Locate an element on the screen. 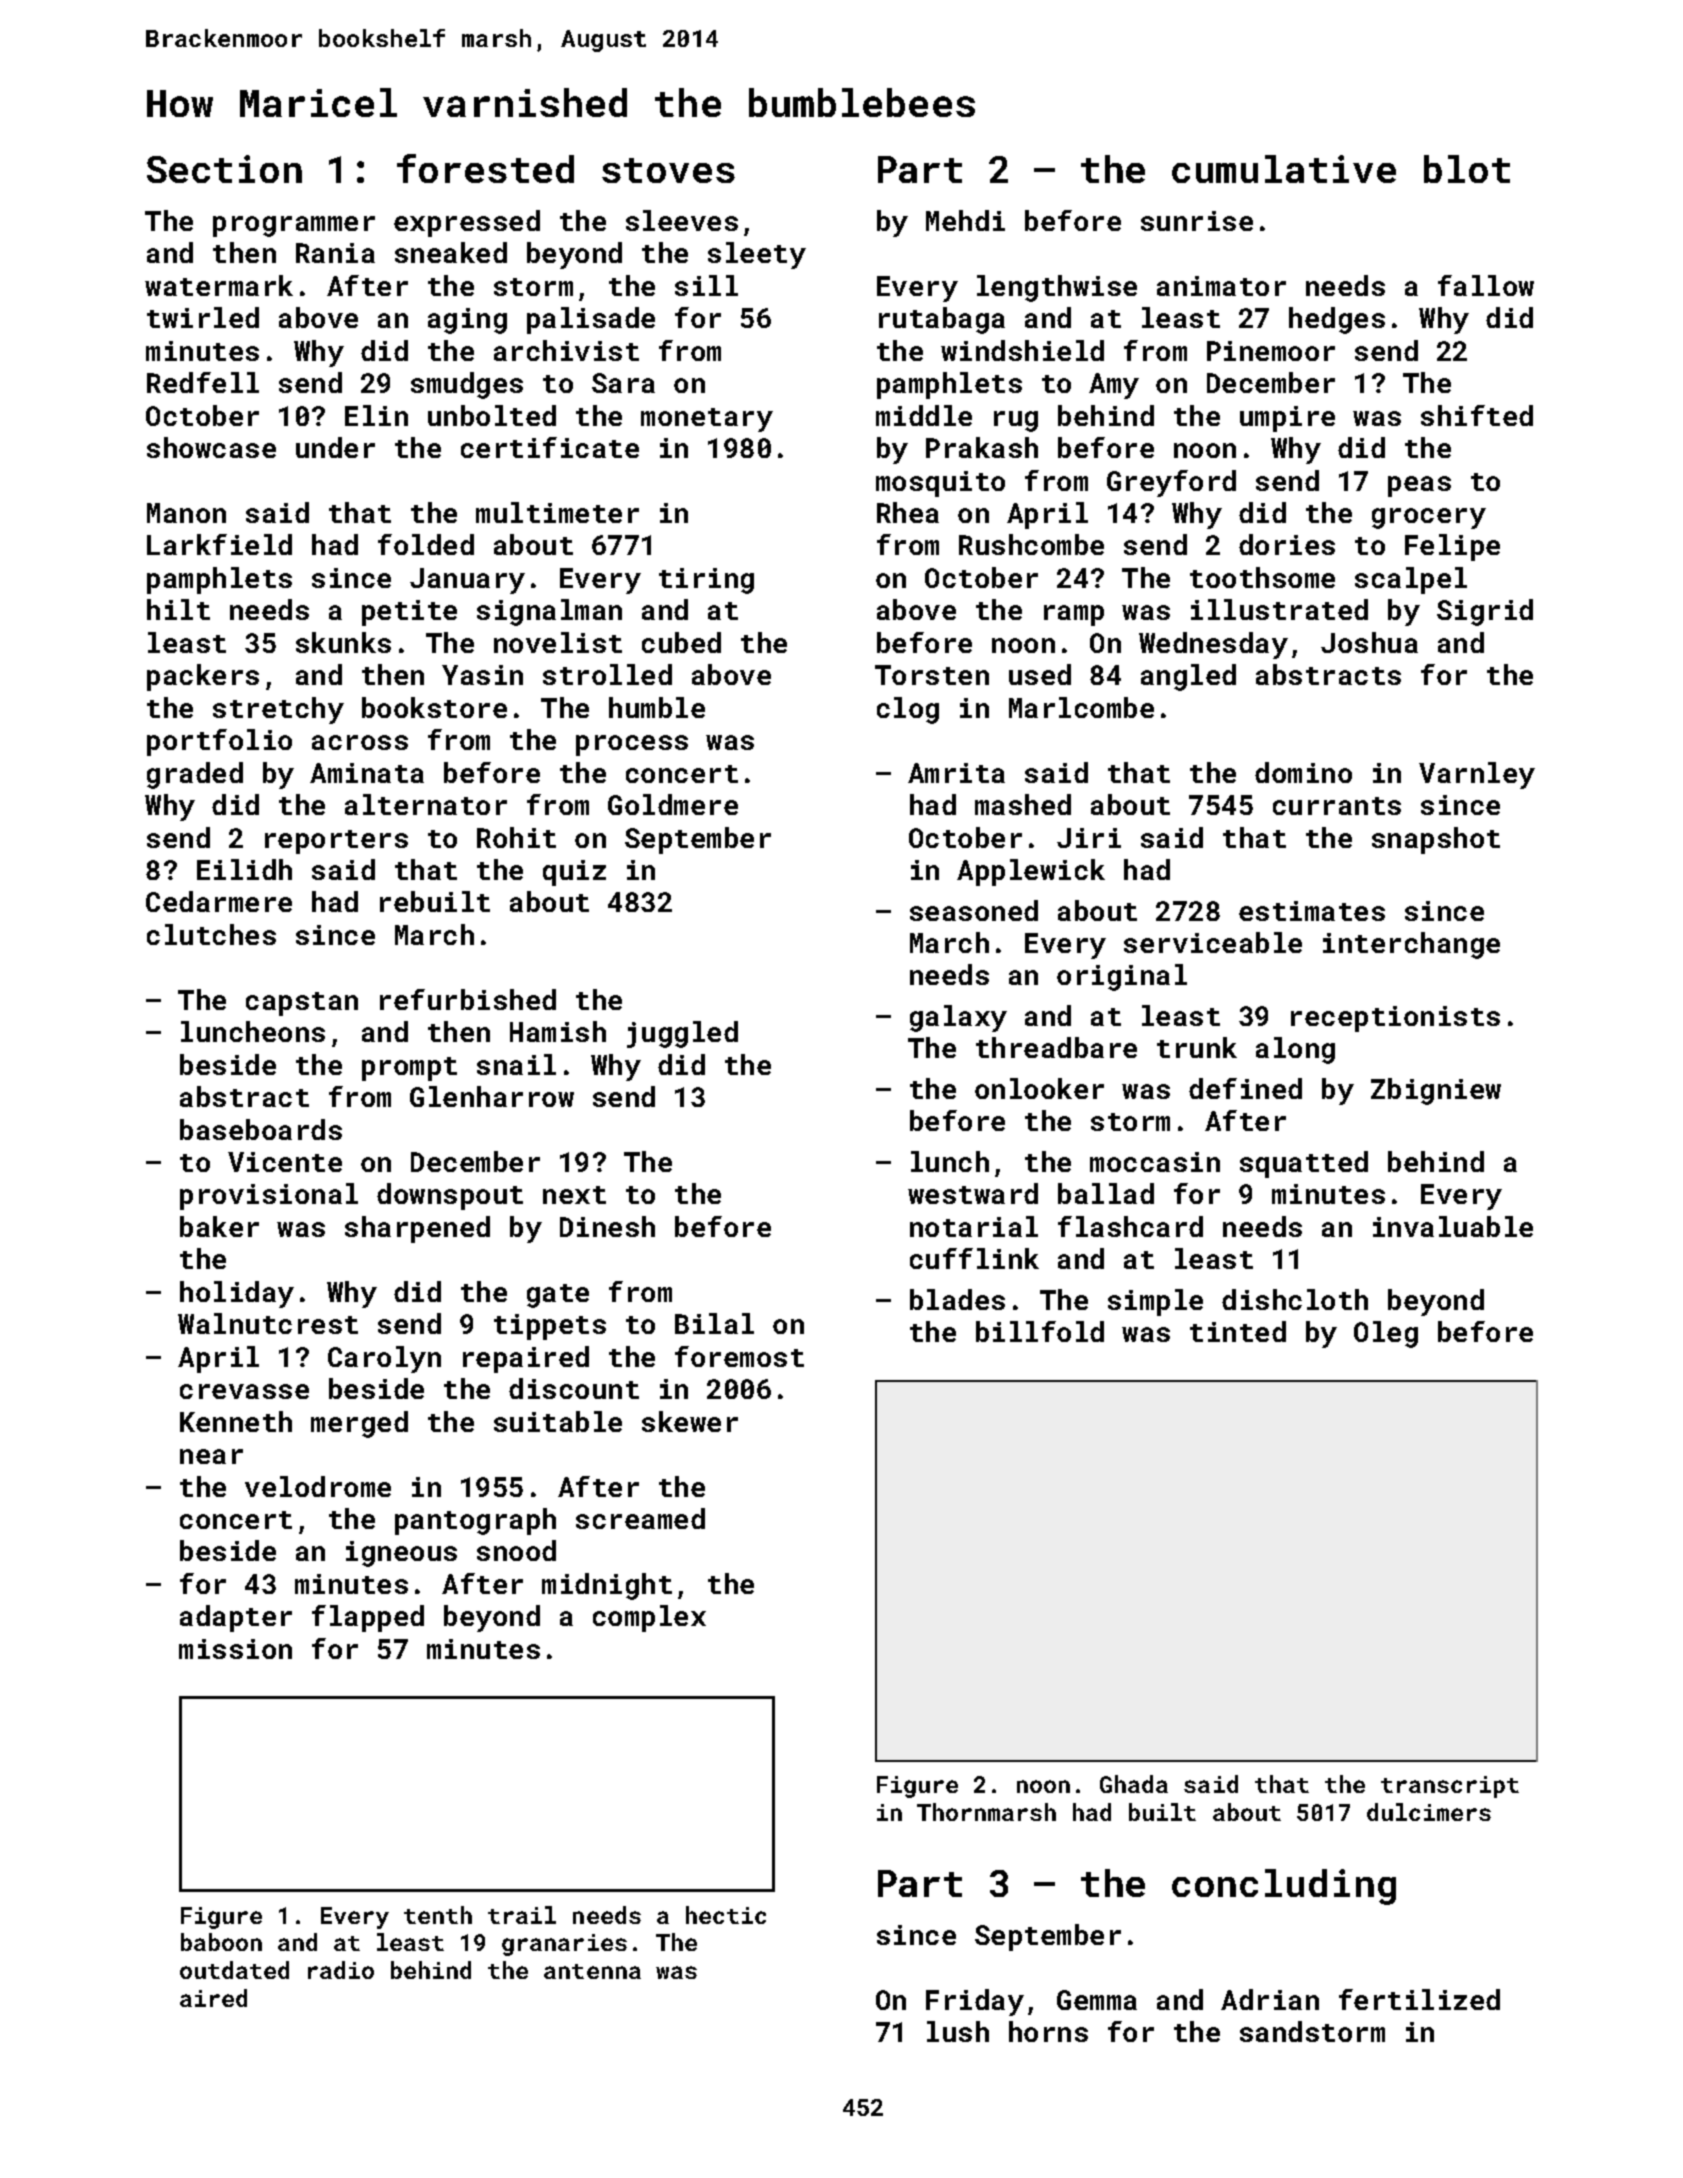 Image resolution: width=1683 pixels, height=2178 pixels. westward is located at coordinates (973, 1193).
